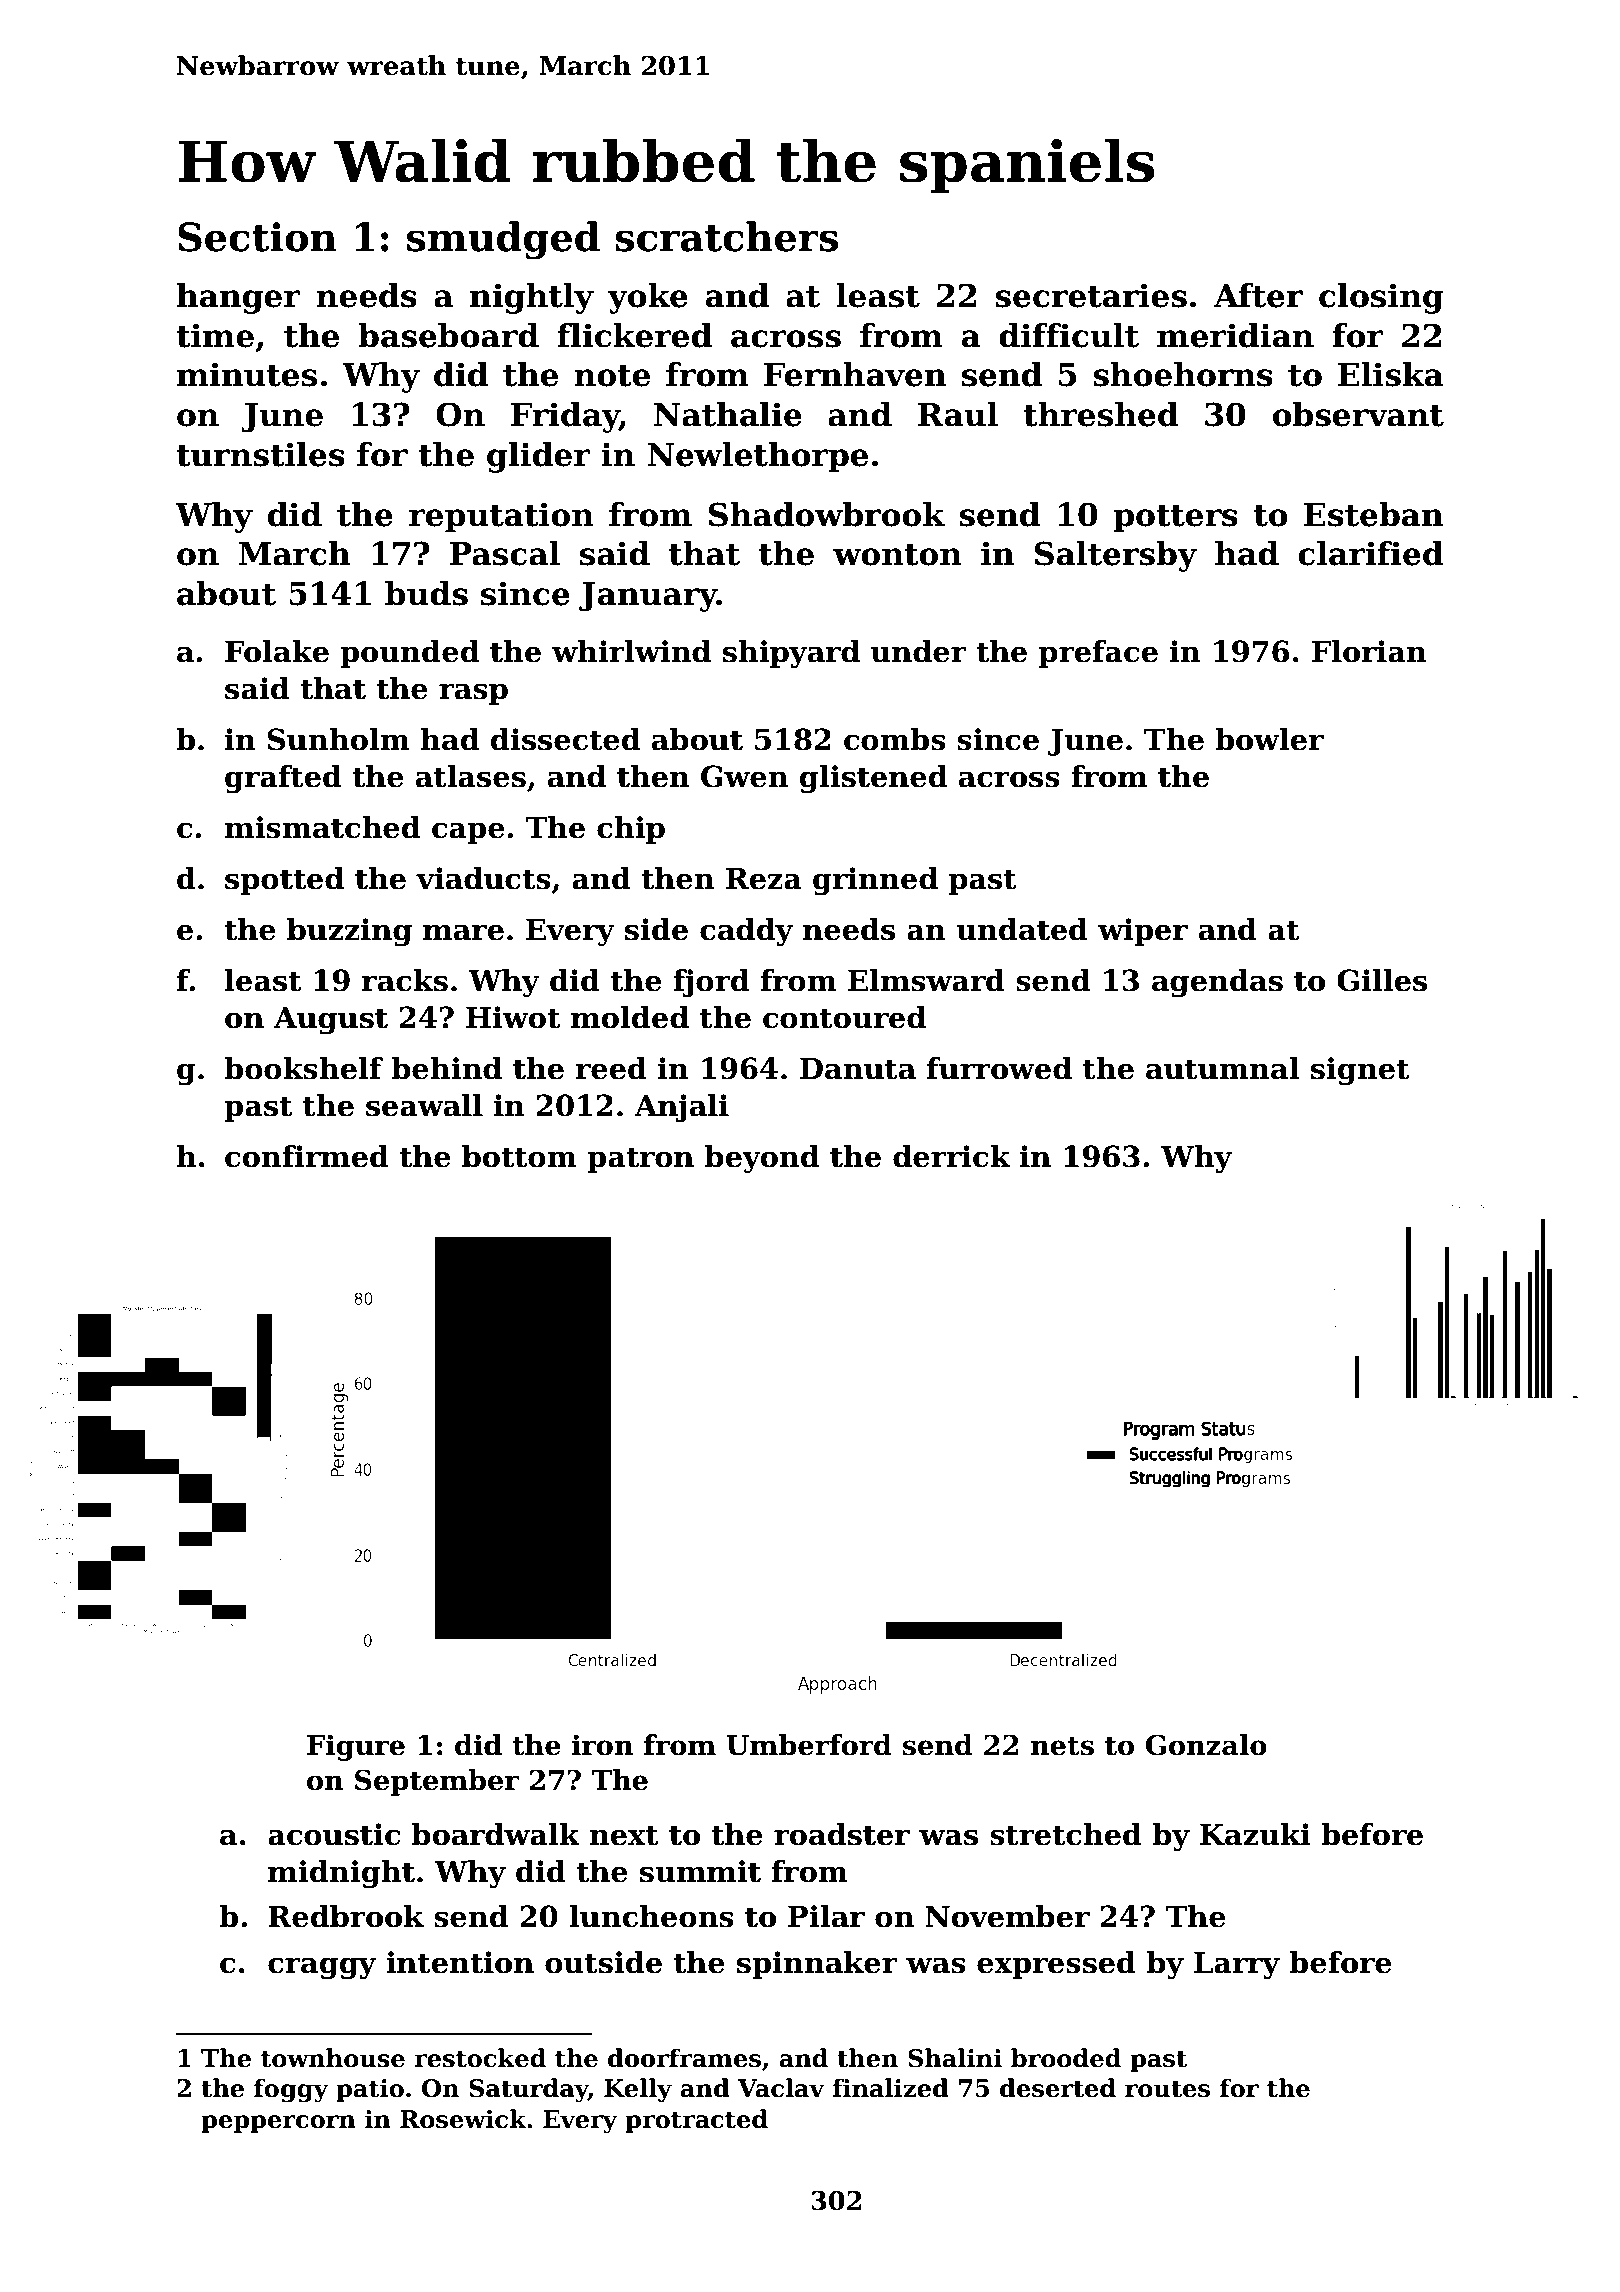 This screenshot has height=2292, width=1620. I want to click on yoke, so click(648, 298).
